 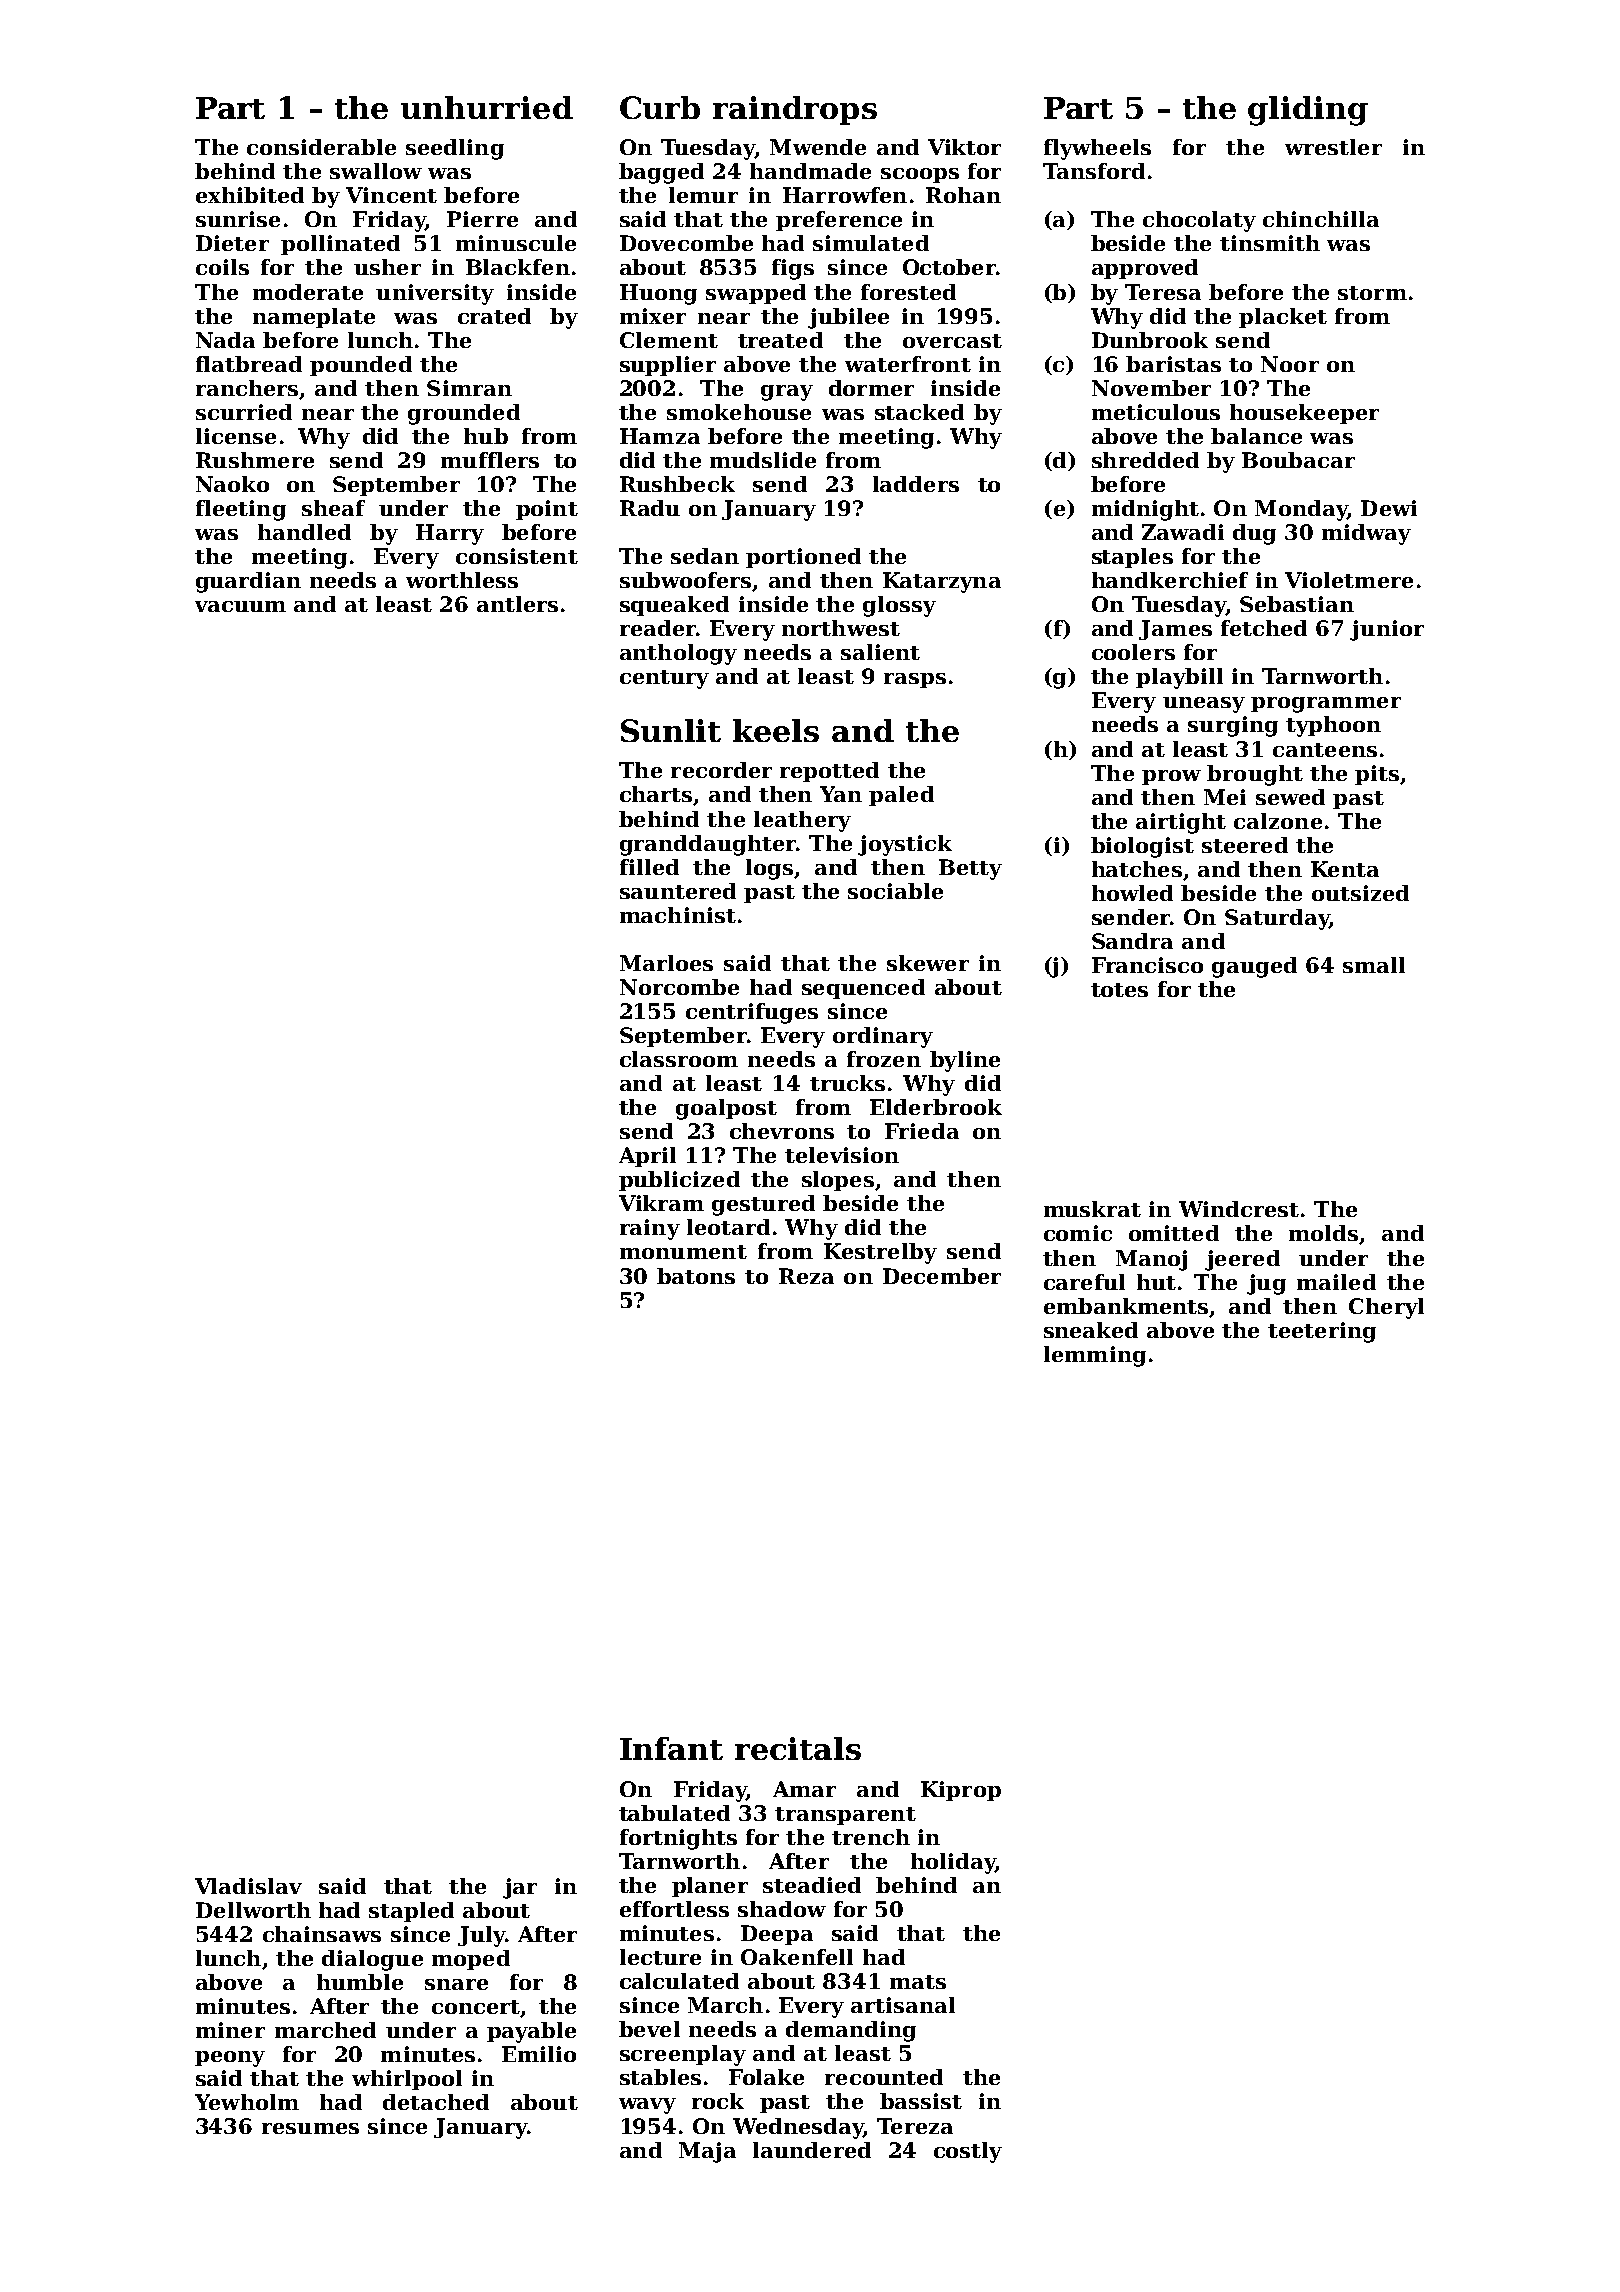 I want to click on shredded, so click(x=1145, y=460).
